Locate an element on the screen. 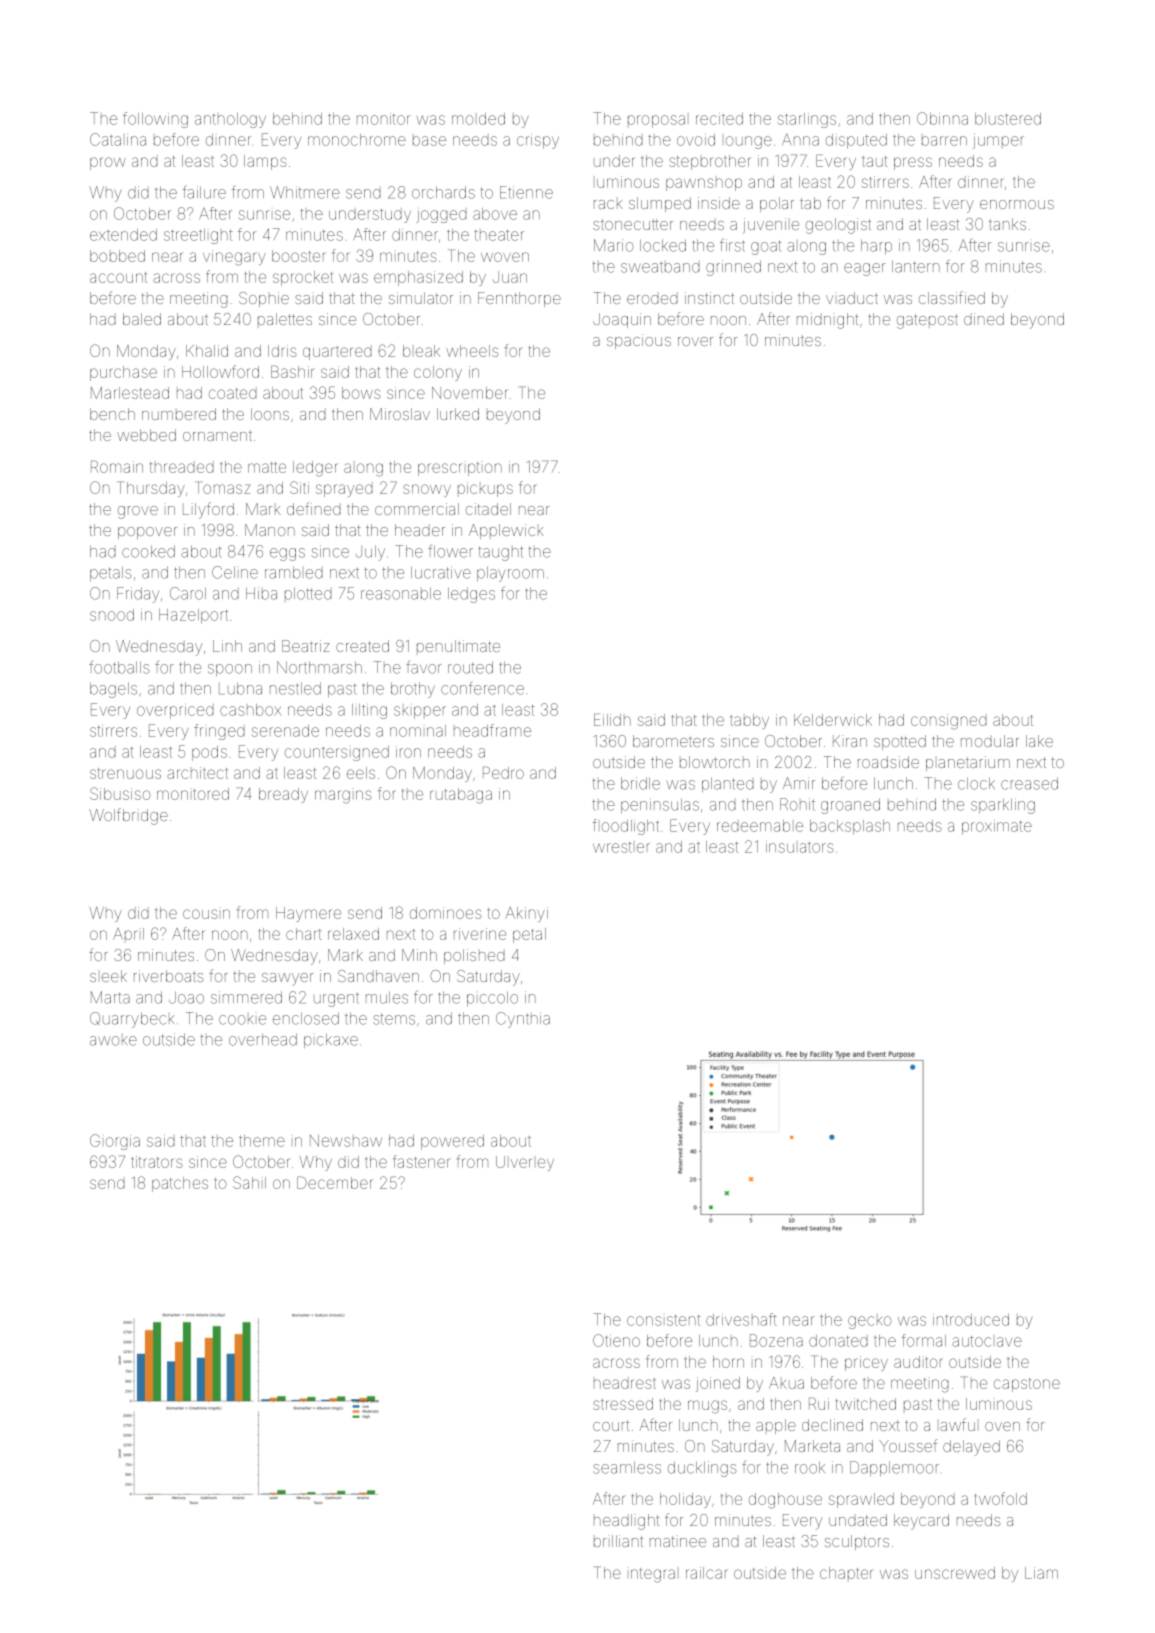  sleek is located at coordinates (108, 976).
